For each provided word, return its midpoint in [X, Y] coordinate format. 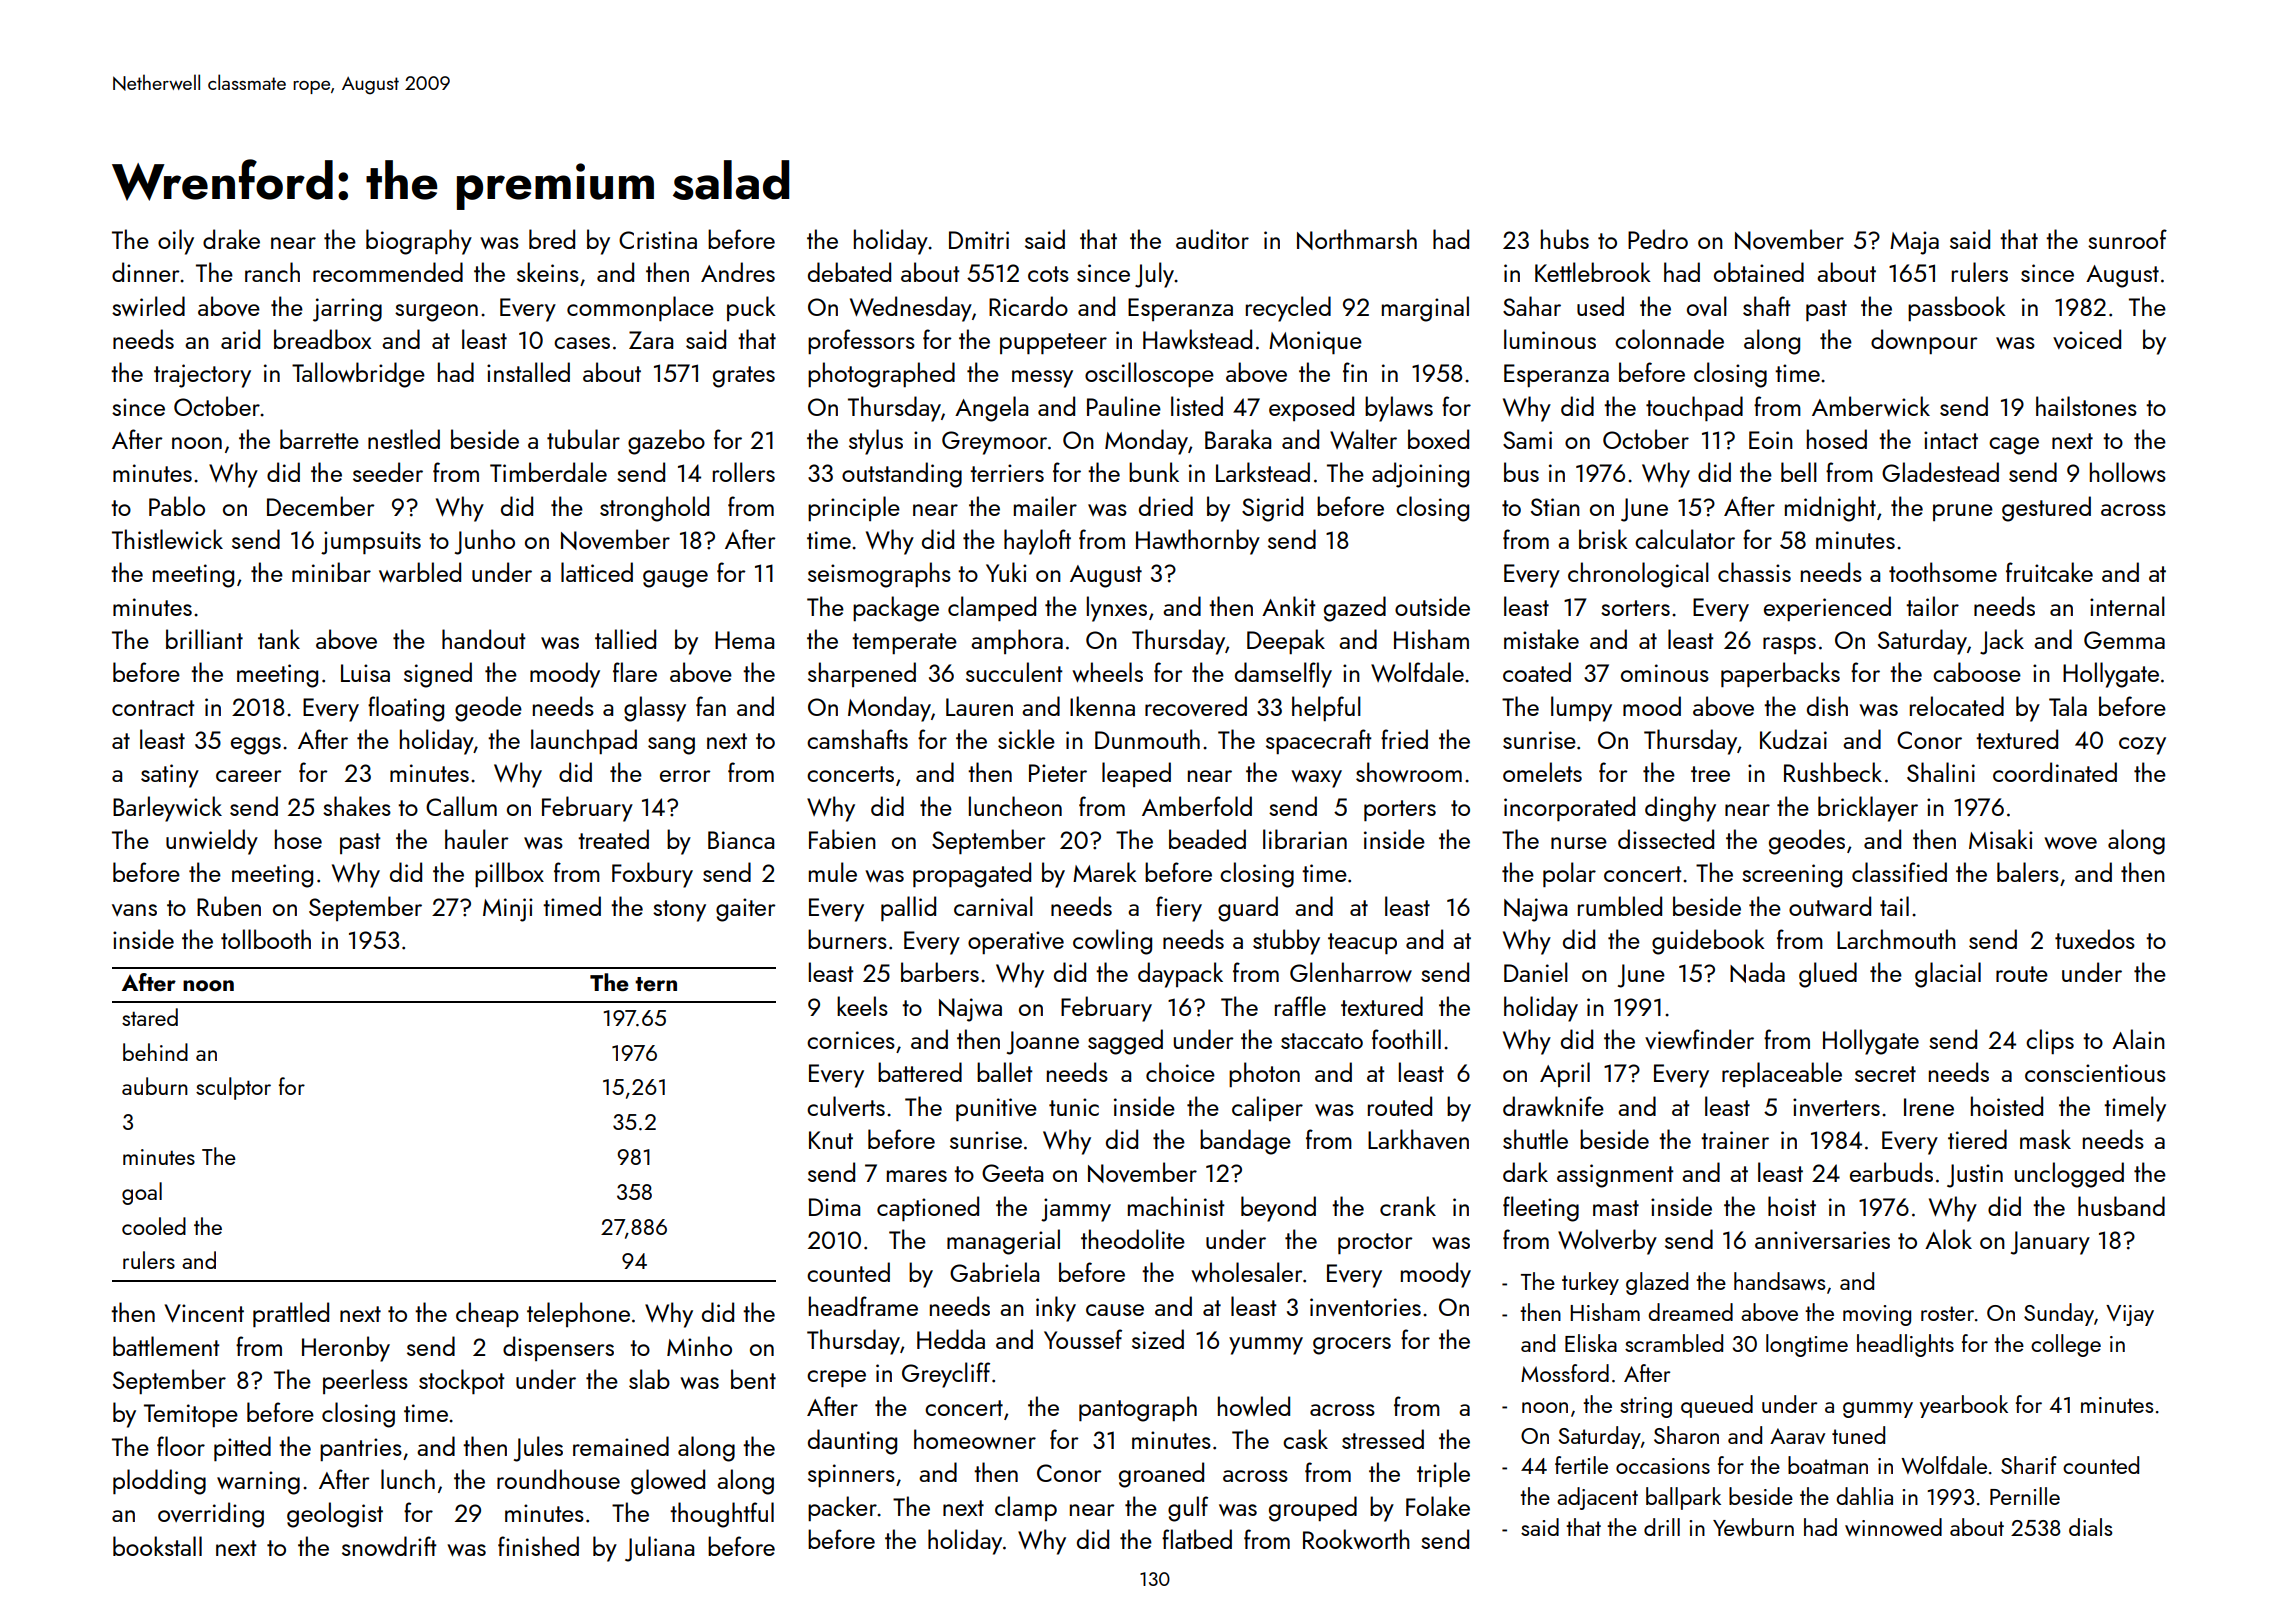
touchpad [1694, 408]
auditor [1212, 239]
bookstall [157, 1546]
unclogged [2069, 1175]
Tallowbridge [358, 375]
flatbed [1197, 1539]
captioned [928, 1208]
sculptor [233, 1088]
